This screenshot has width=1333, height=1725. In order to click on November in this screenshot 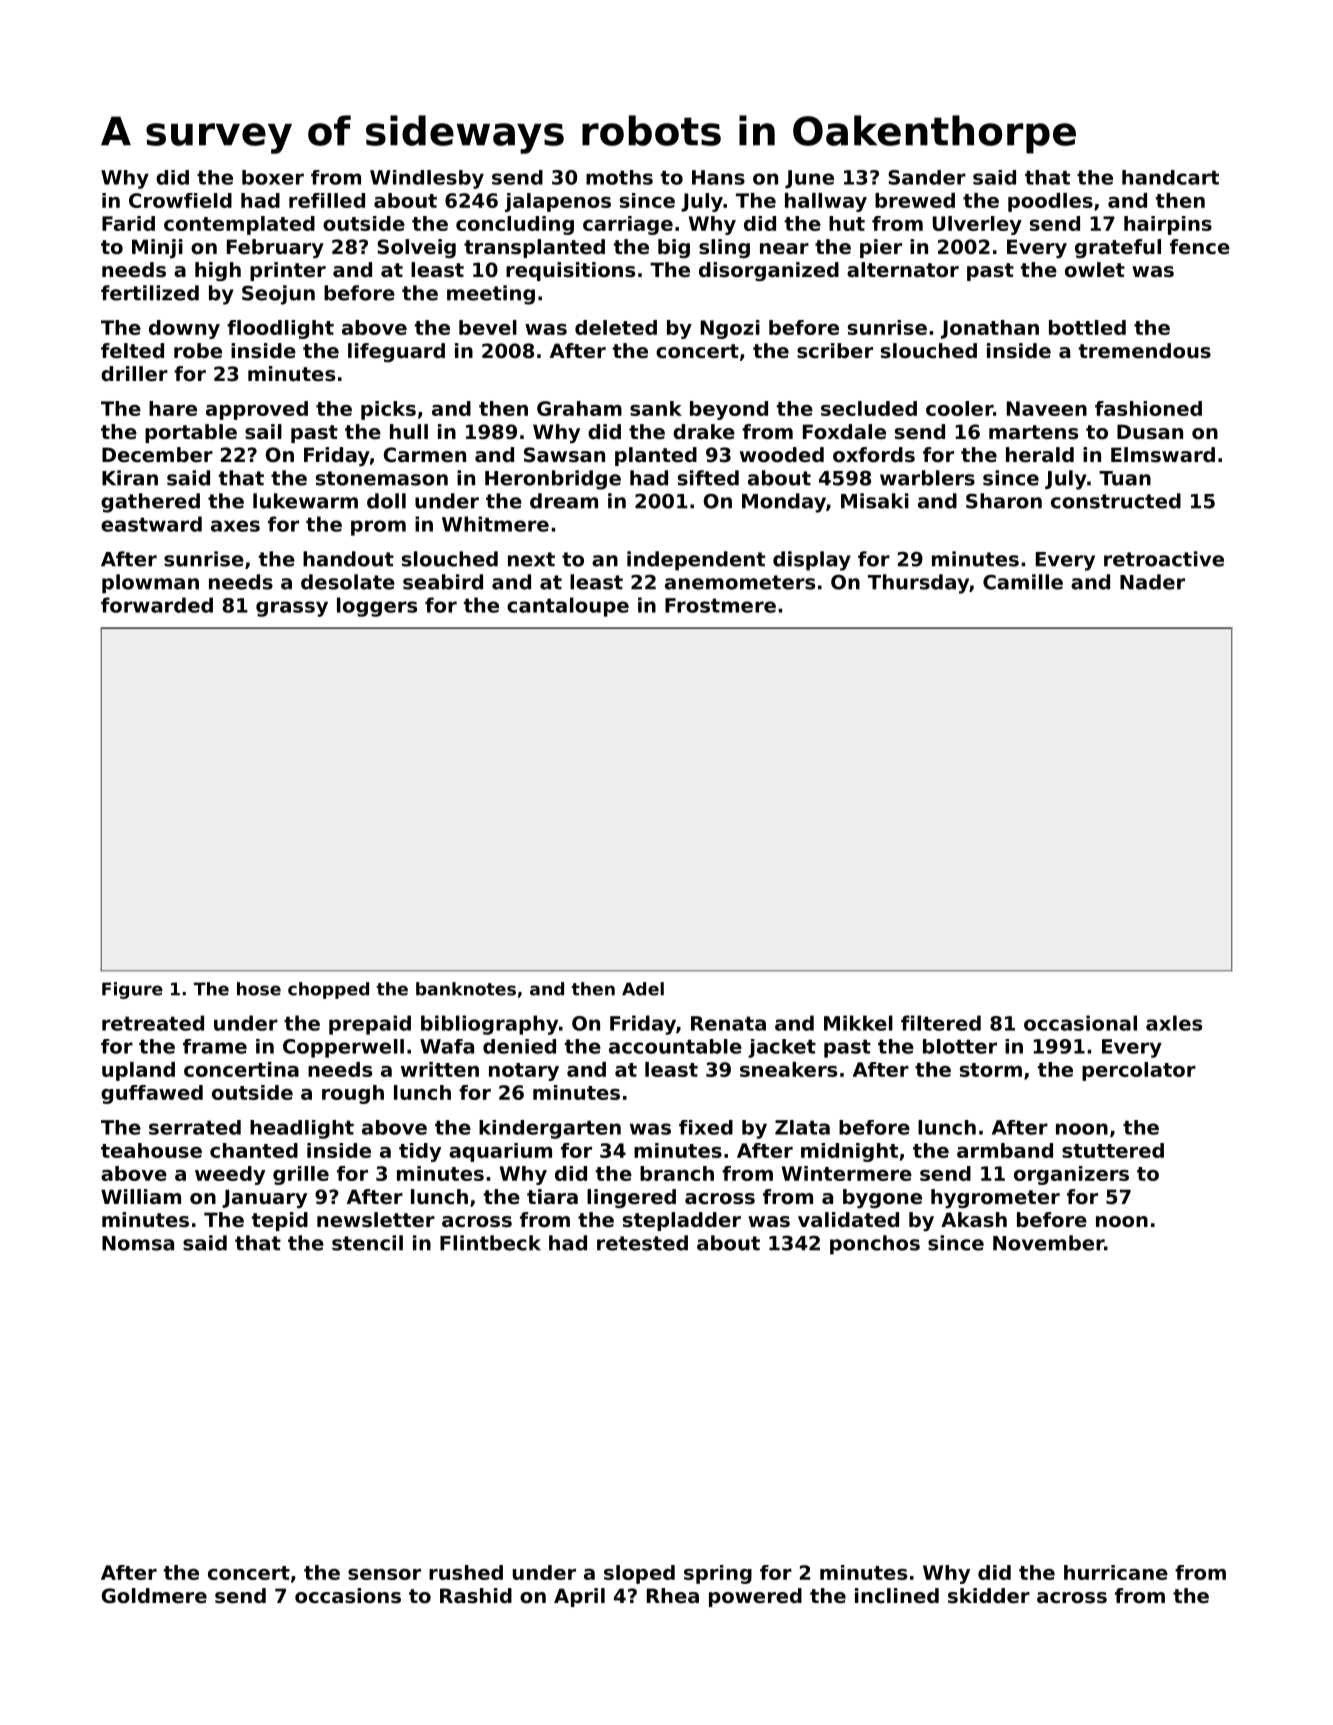, I will do `click(1048, 1243)`.
